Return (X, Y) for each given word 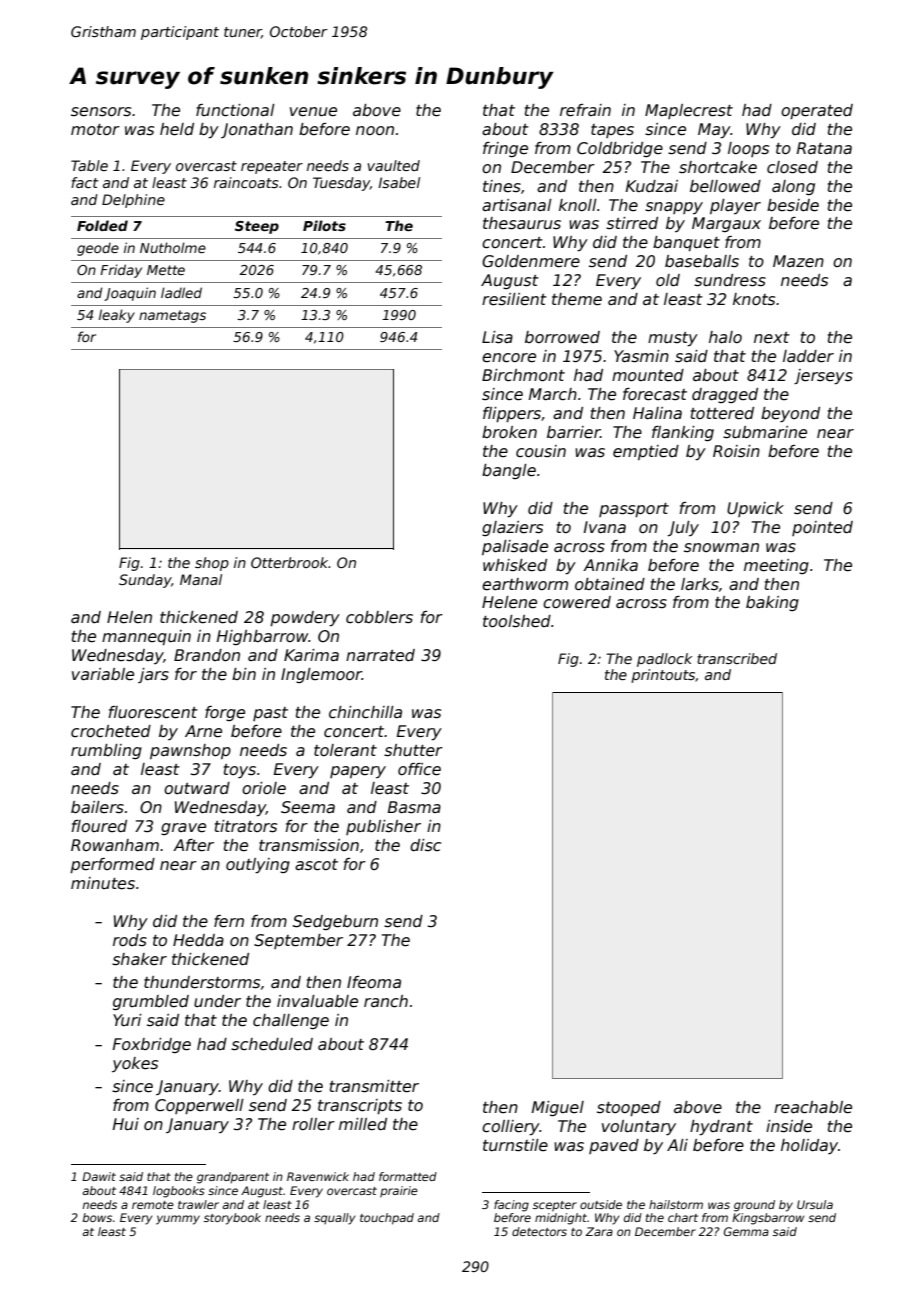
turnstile (515, 1145)
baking (772, 603)
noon (375, 130)
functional (235, 110)
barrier (573, 432)
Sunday (145, 581)
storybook (232, 1219)
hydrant (721, 1128)
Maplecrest (689, 111)
